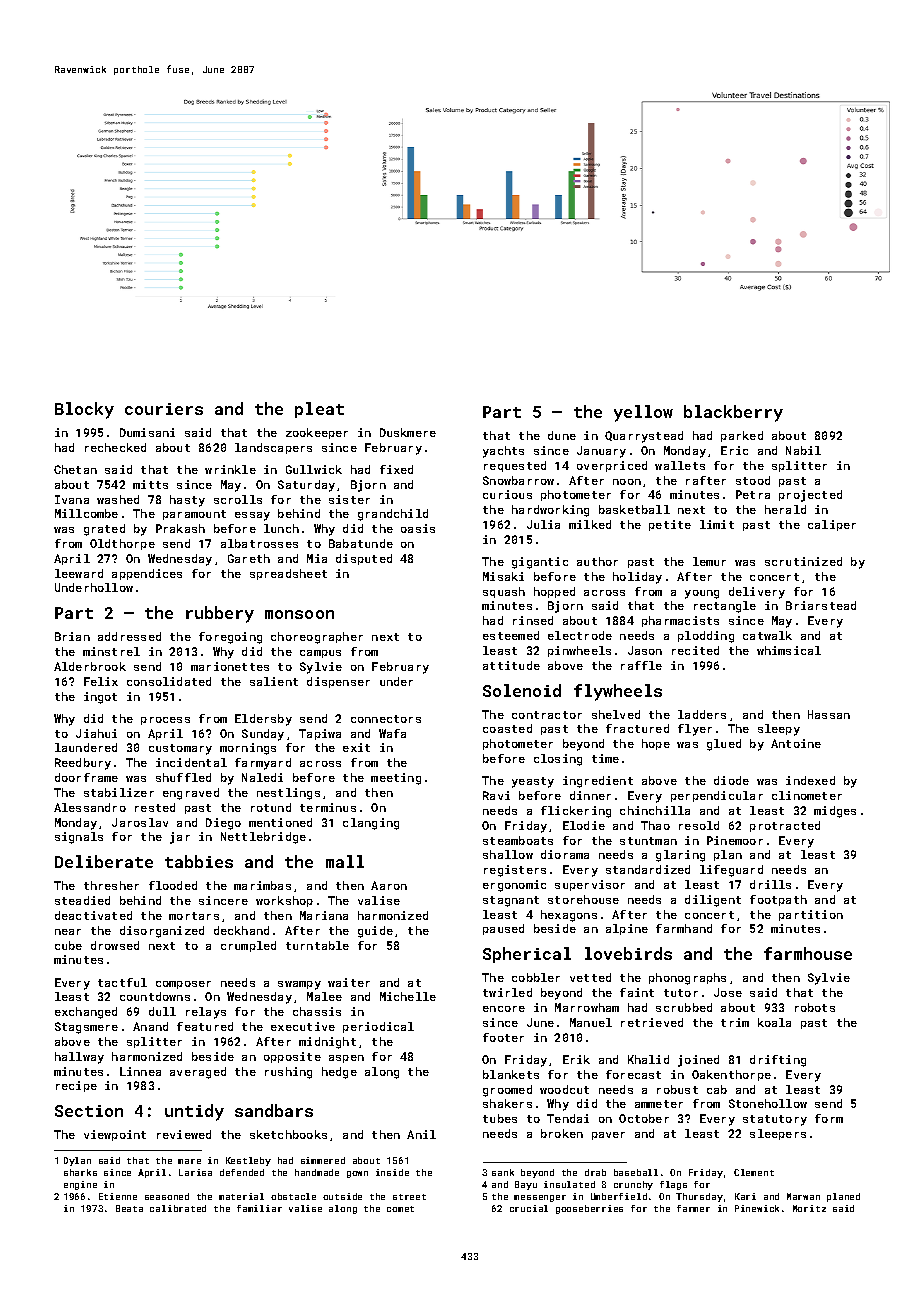 Image resolution: width=924 pixels, height=1308 pixels. I want to click on hallway, so click(79, 1058).
